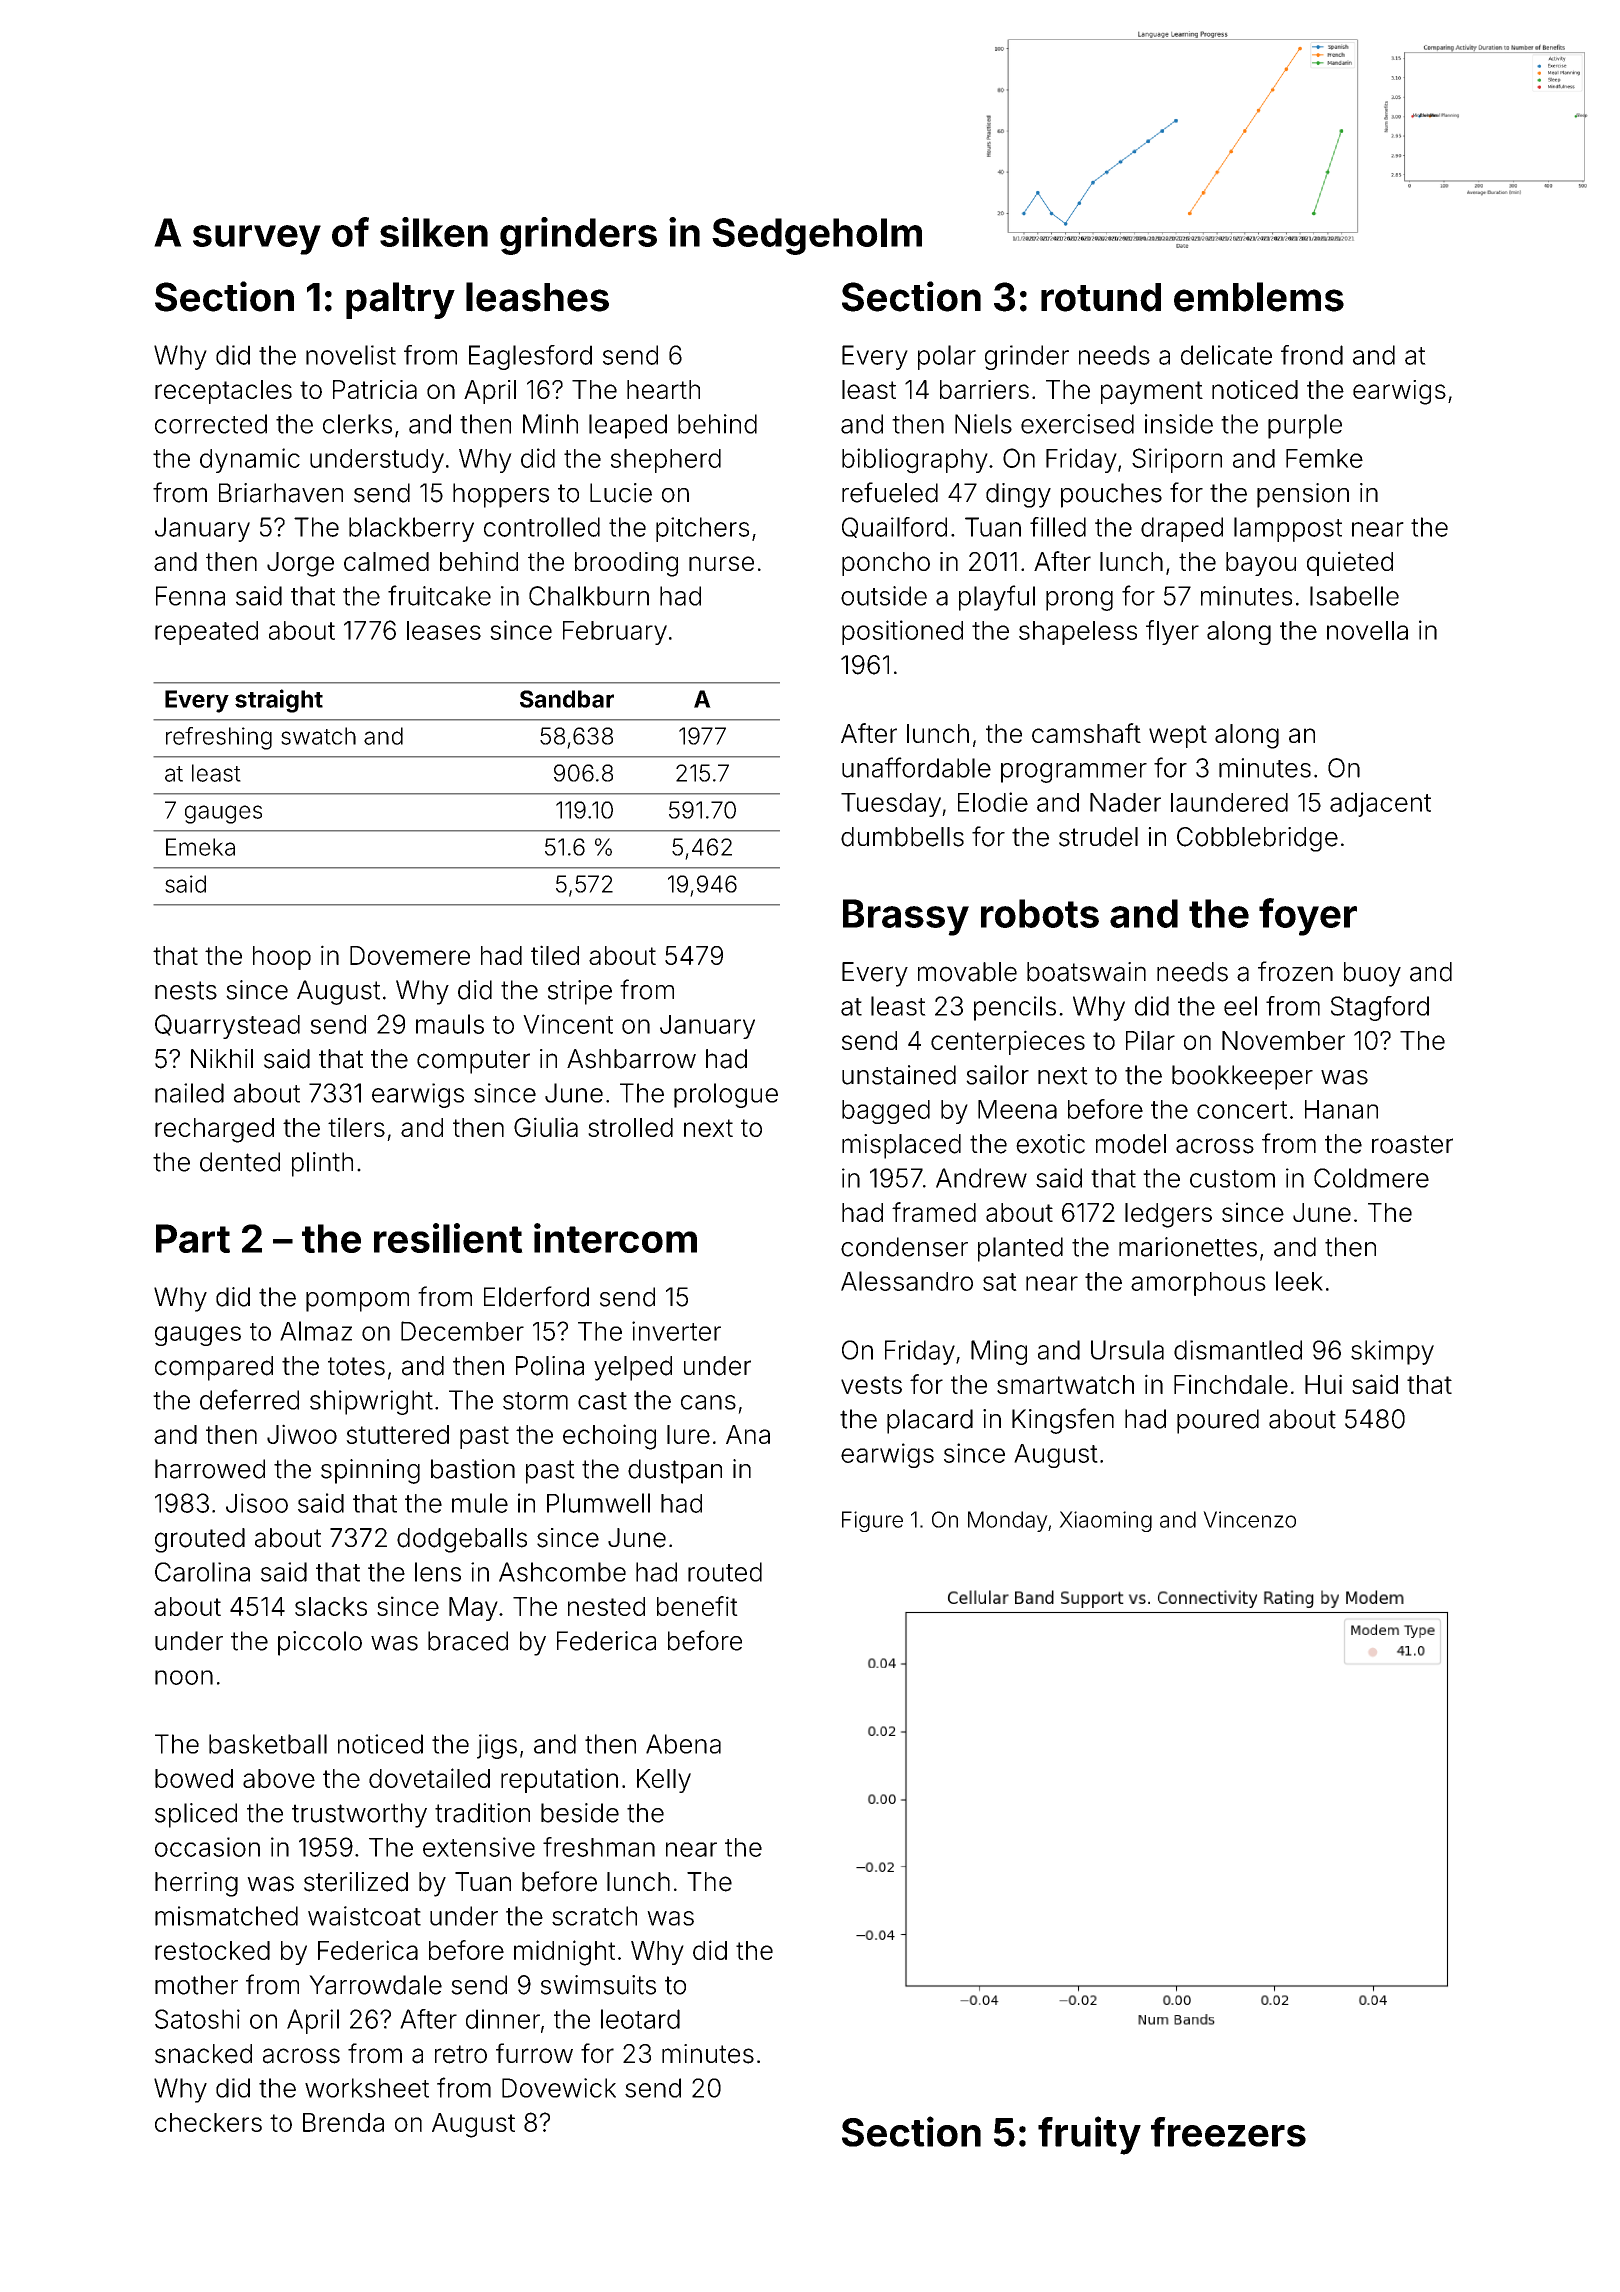 The height and width of the screenshot is (2292, 1620). What do you see at coordinates (281, 493) in the screenshot?
I see `Briarhaven` at bounding box center [281, 493].
